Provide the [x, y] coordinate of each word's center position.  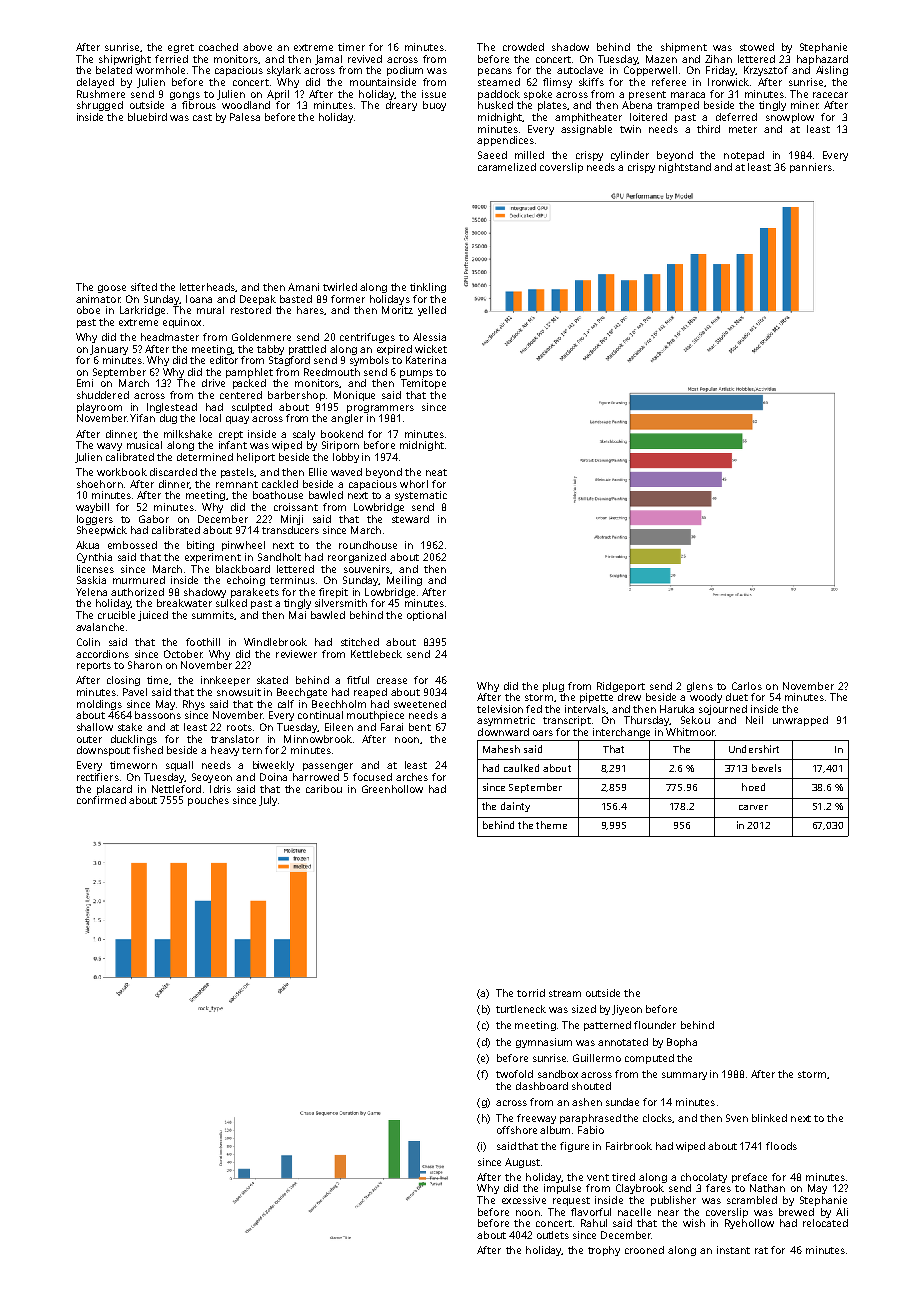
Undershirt [754, 749]
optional [426, 616]
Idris [220, 789]
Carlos [747, 686]
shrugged [100, 106]
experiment [213, 558]
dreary [401, 106]
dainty [515, 807]
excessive [524, 1200]
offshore [517, 1130]
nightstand [685, 168]
